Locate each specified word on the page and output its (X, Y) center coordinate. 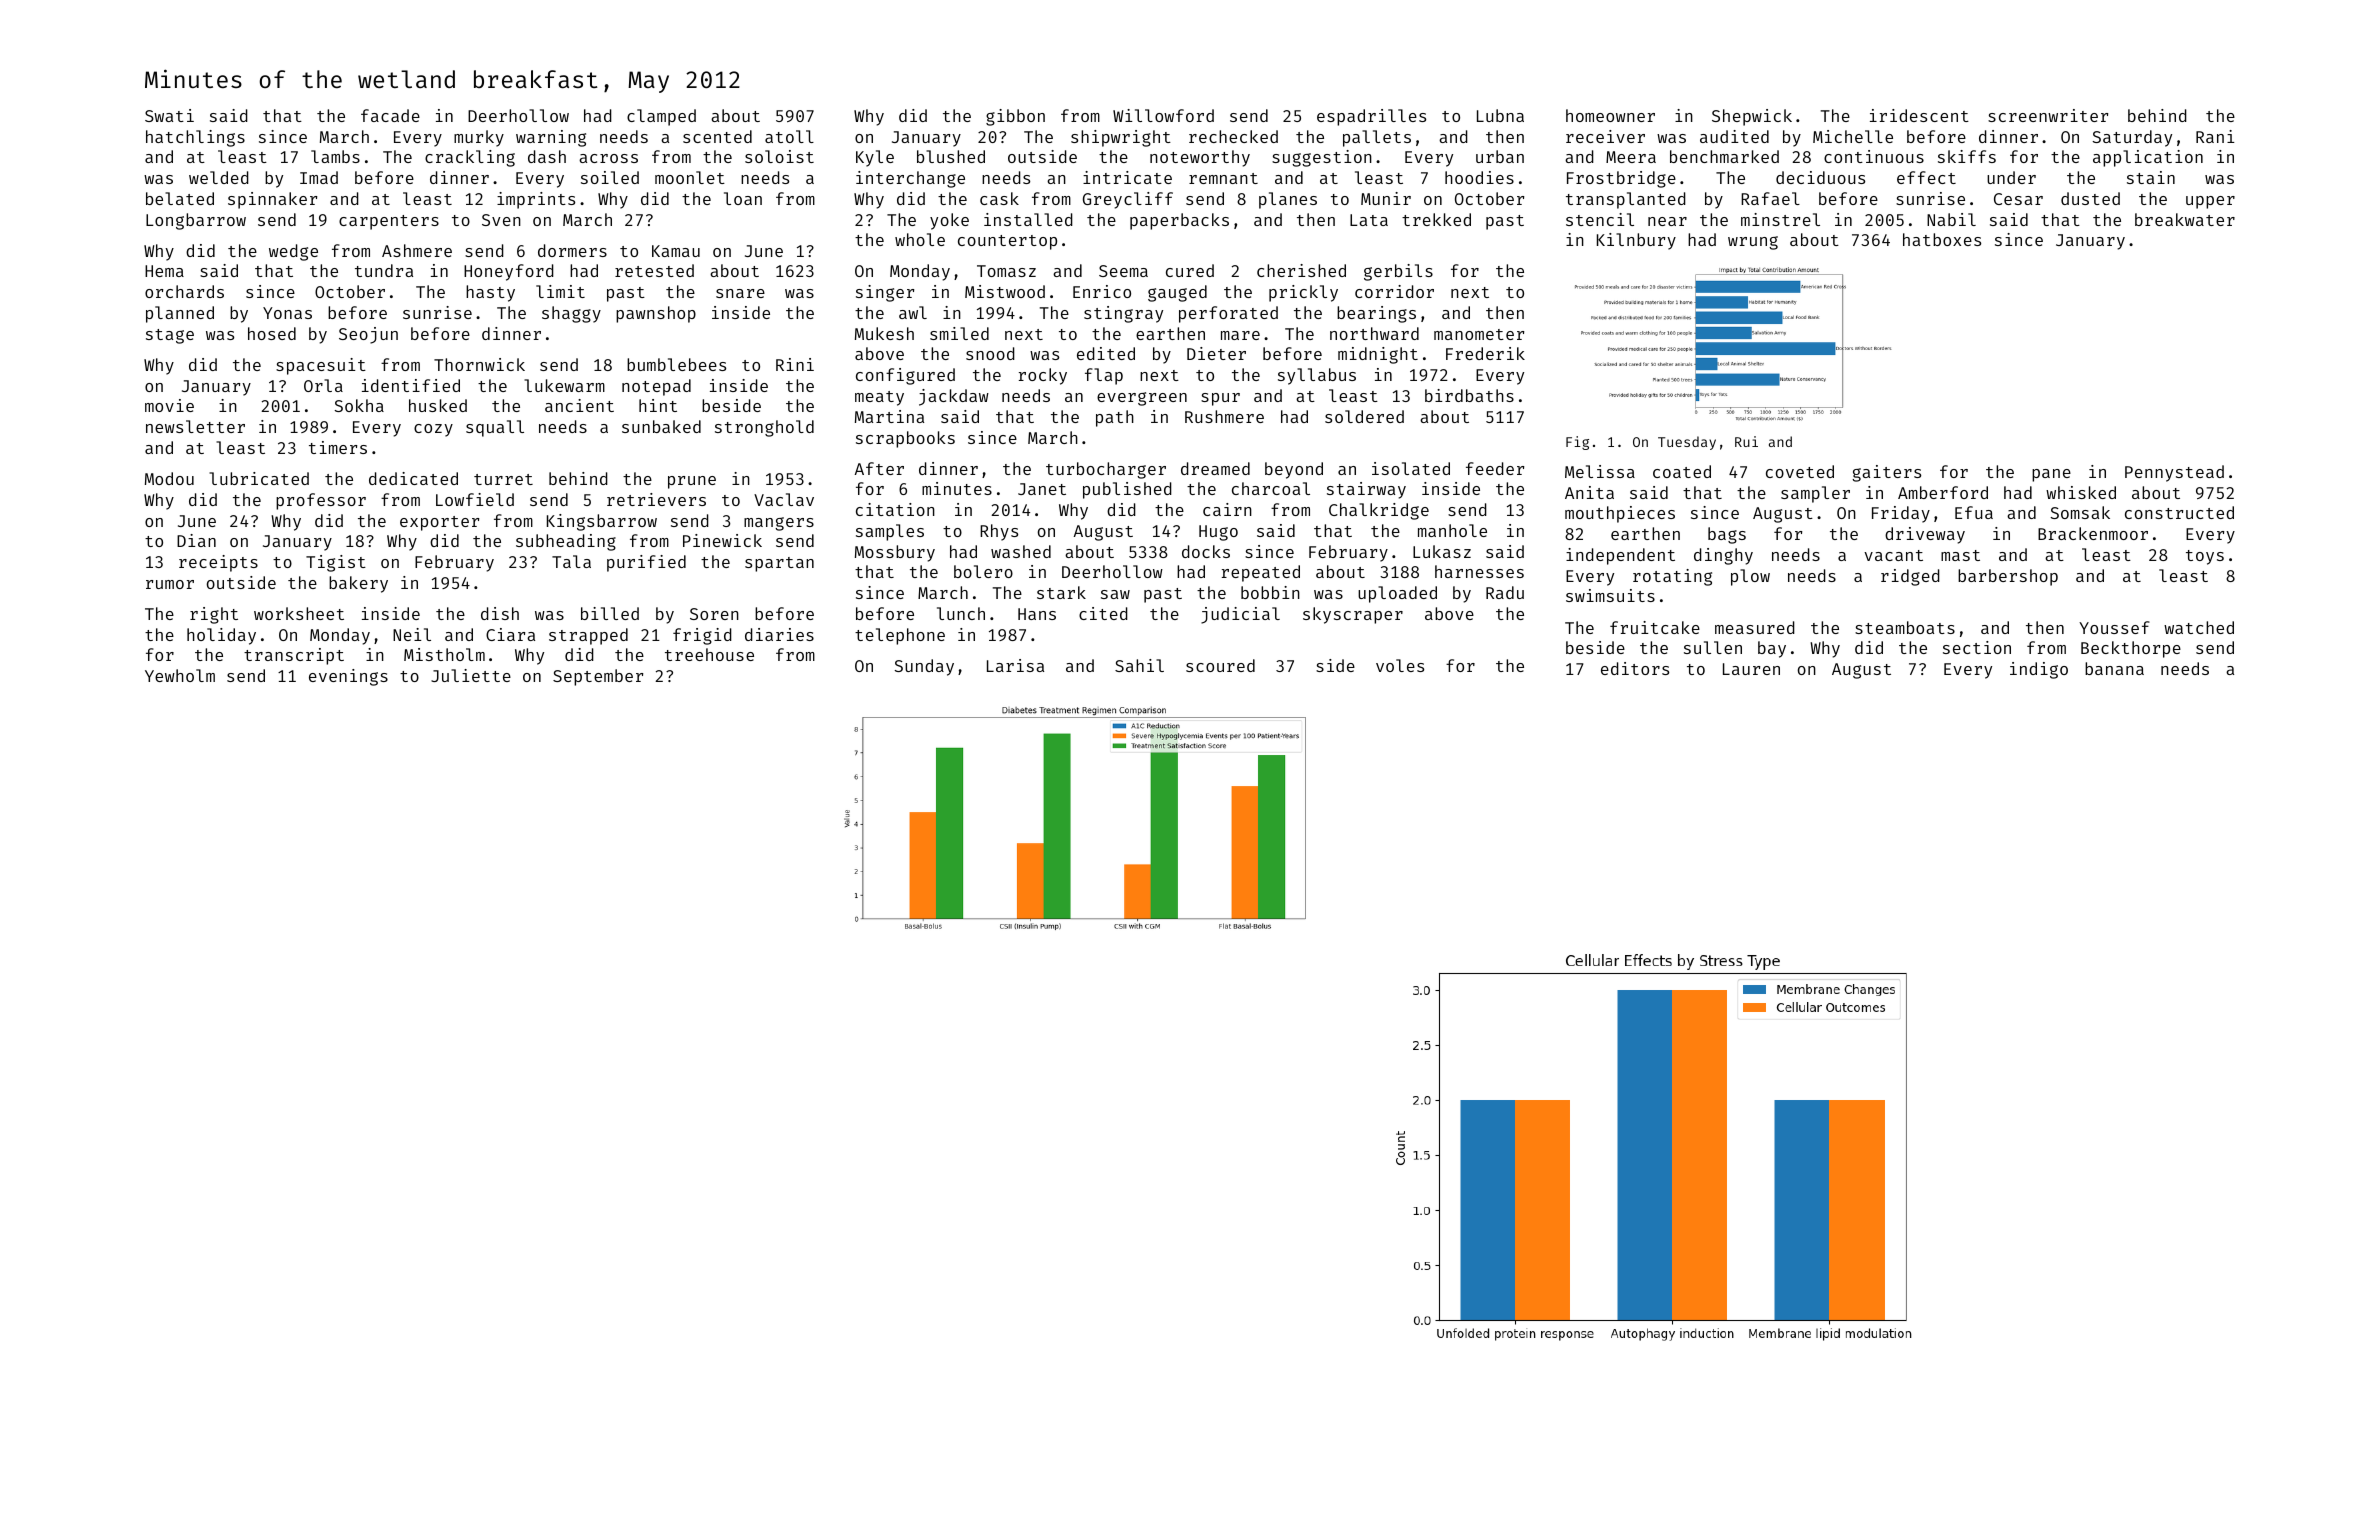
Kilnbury (1636, 241)
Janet (1042, 489)
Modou (169, 478)
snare (740, 293)
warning (551, 138)
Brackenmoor (2093, 533)
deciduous (1820, 177)
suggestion (1322, 158)
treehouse (709, 654)
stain (2151, 177)
